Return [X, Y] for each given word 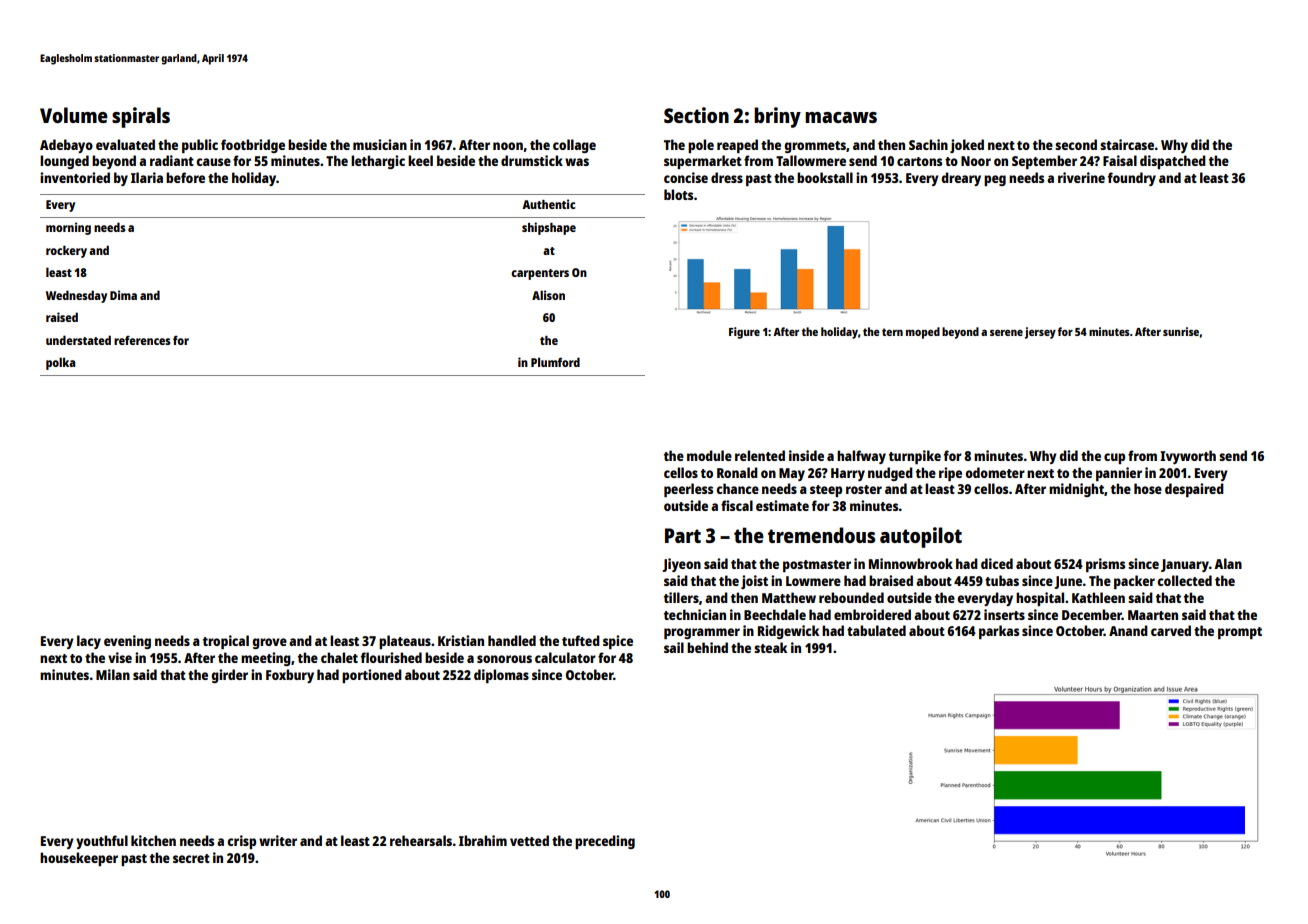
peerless [688, 490]
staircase [1127, 144]
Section [696, 115]
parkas [999, 632]
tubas [1002, 580]
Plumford [555, 362]
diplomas [501, 676]
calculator [565, 657]
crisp [241, 842]
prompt [1240, 633]
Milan [113, 674]
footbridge [253, 146]
